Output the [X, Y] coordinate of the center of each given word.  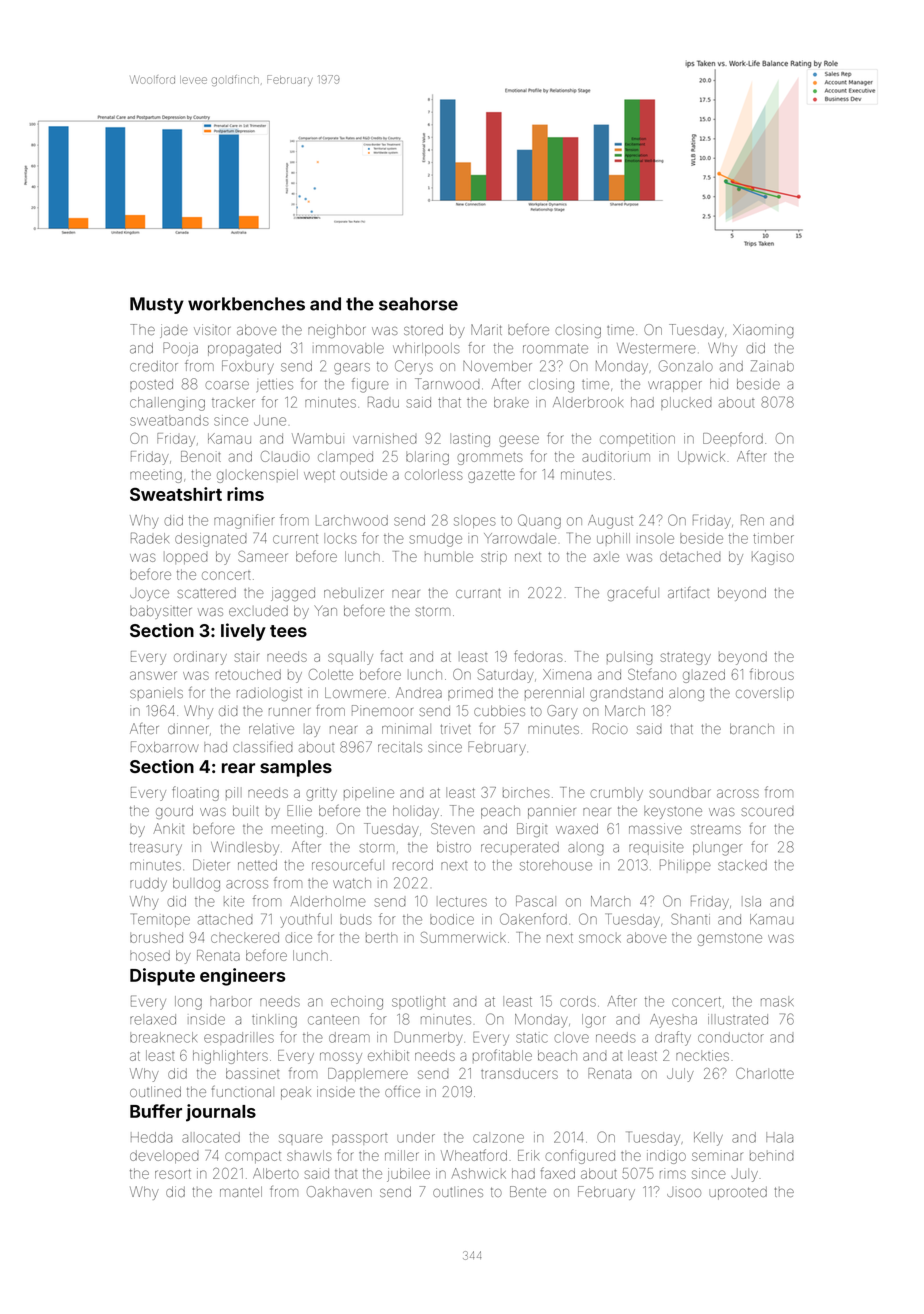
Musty [157, 305]
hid [719, 384]
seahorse [418, 304]
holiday [416, 812]
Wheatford [474, 1155]
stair [247, 656]
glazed [704, 676]
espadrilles [239, 1038]
